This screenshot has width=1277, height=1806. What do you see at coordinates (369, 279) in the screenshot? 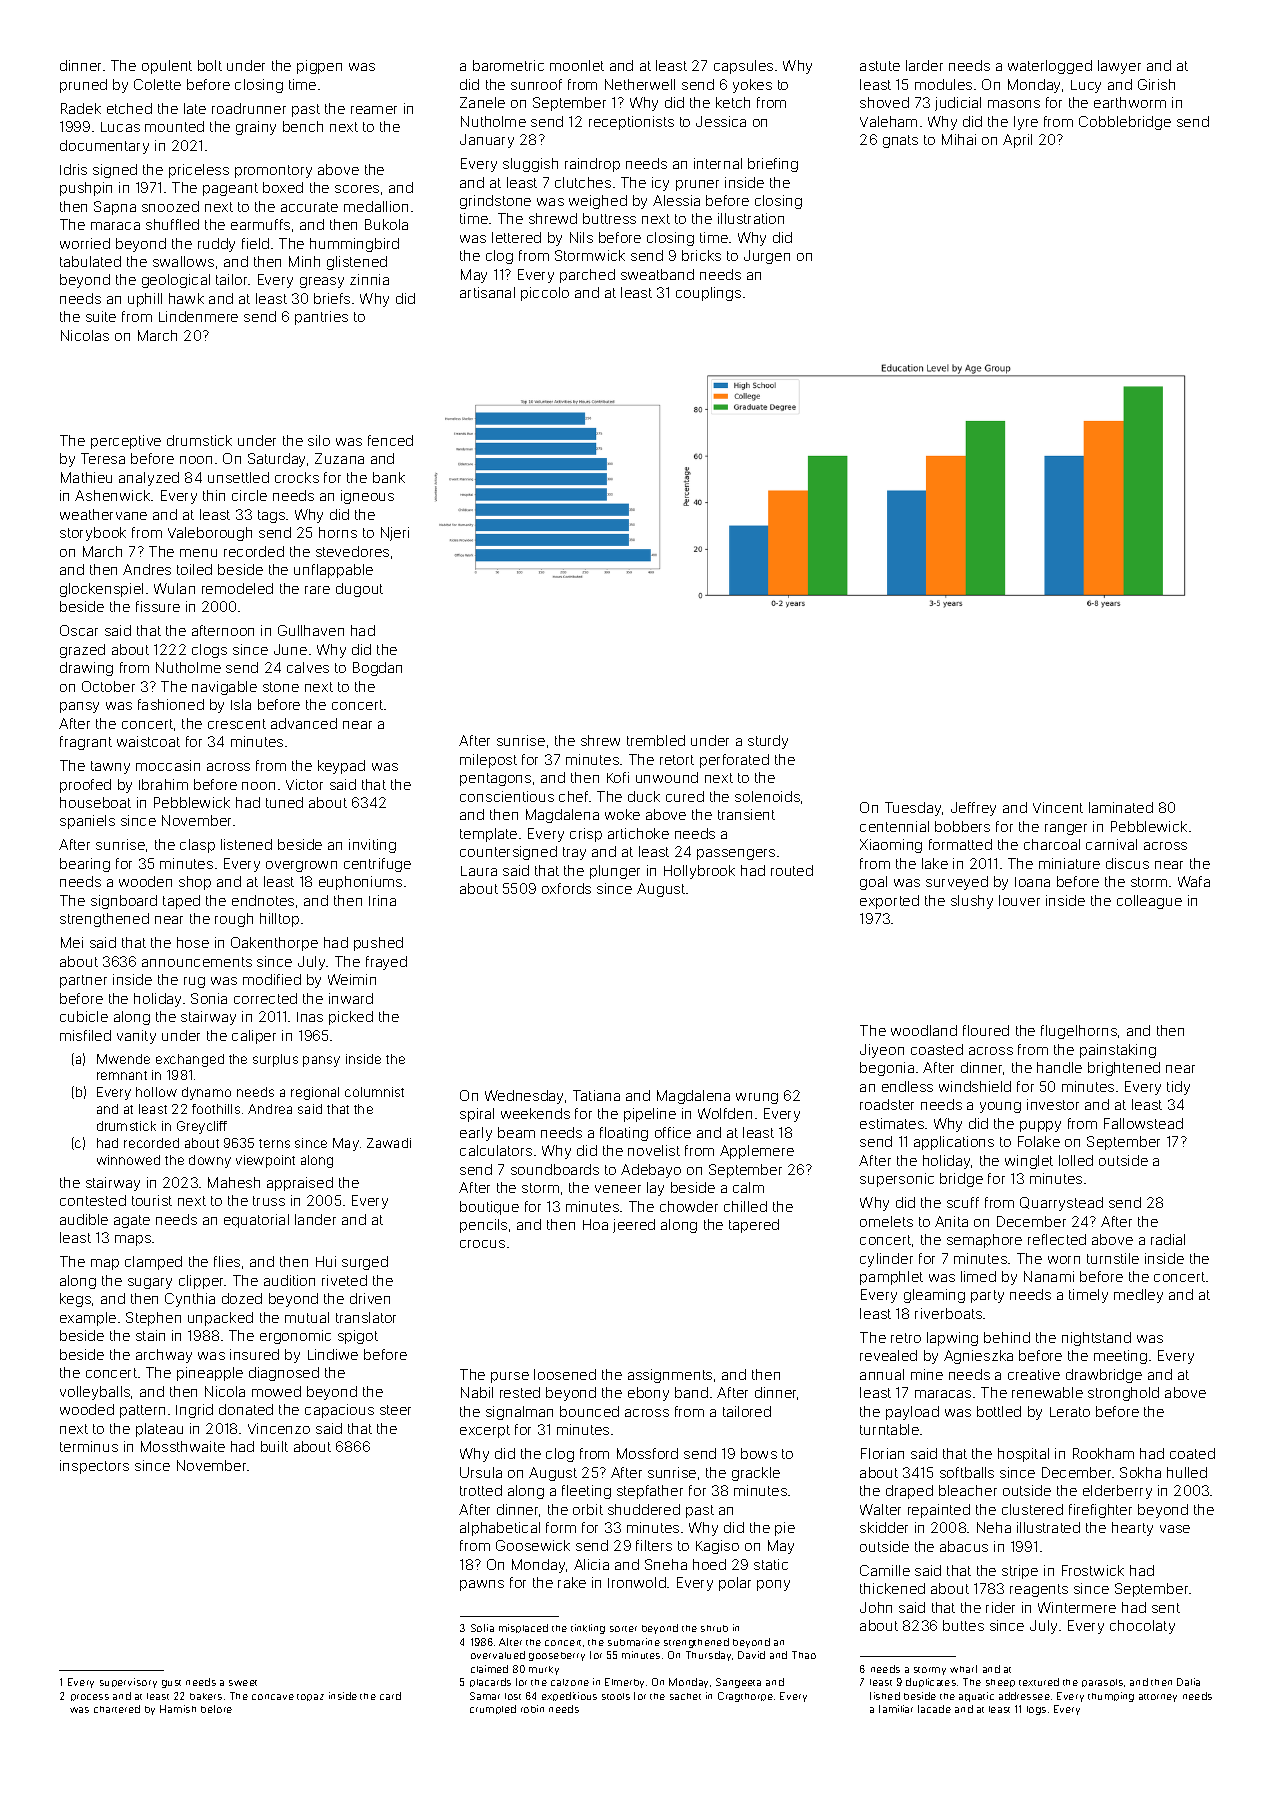
I see `zinnia` at bounding box center [369, 279].
